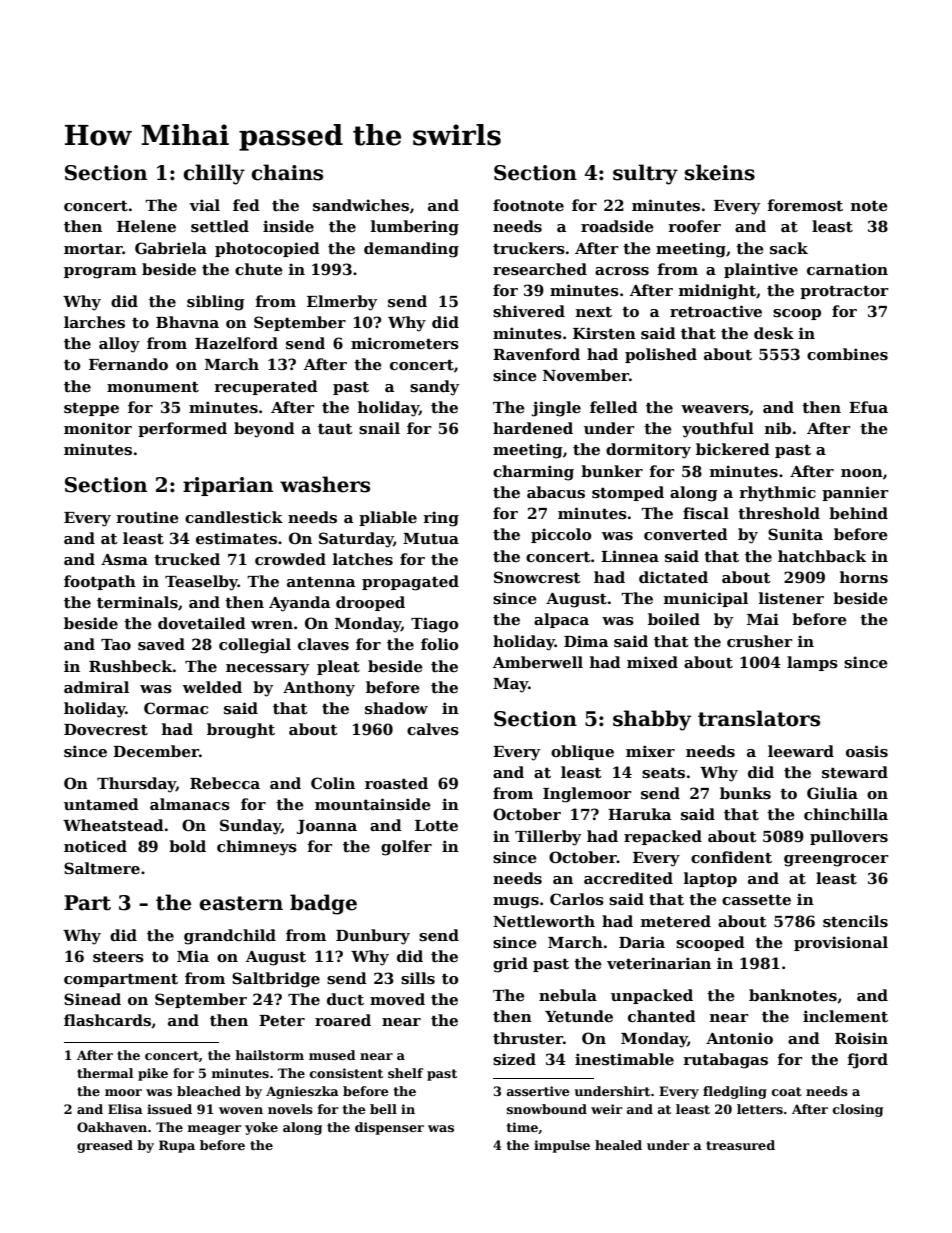 This document has width=952, height=1233. I want to click on Mutua, so click(431, 538).
